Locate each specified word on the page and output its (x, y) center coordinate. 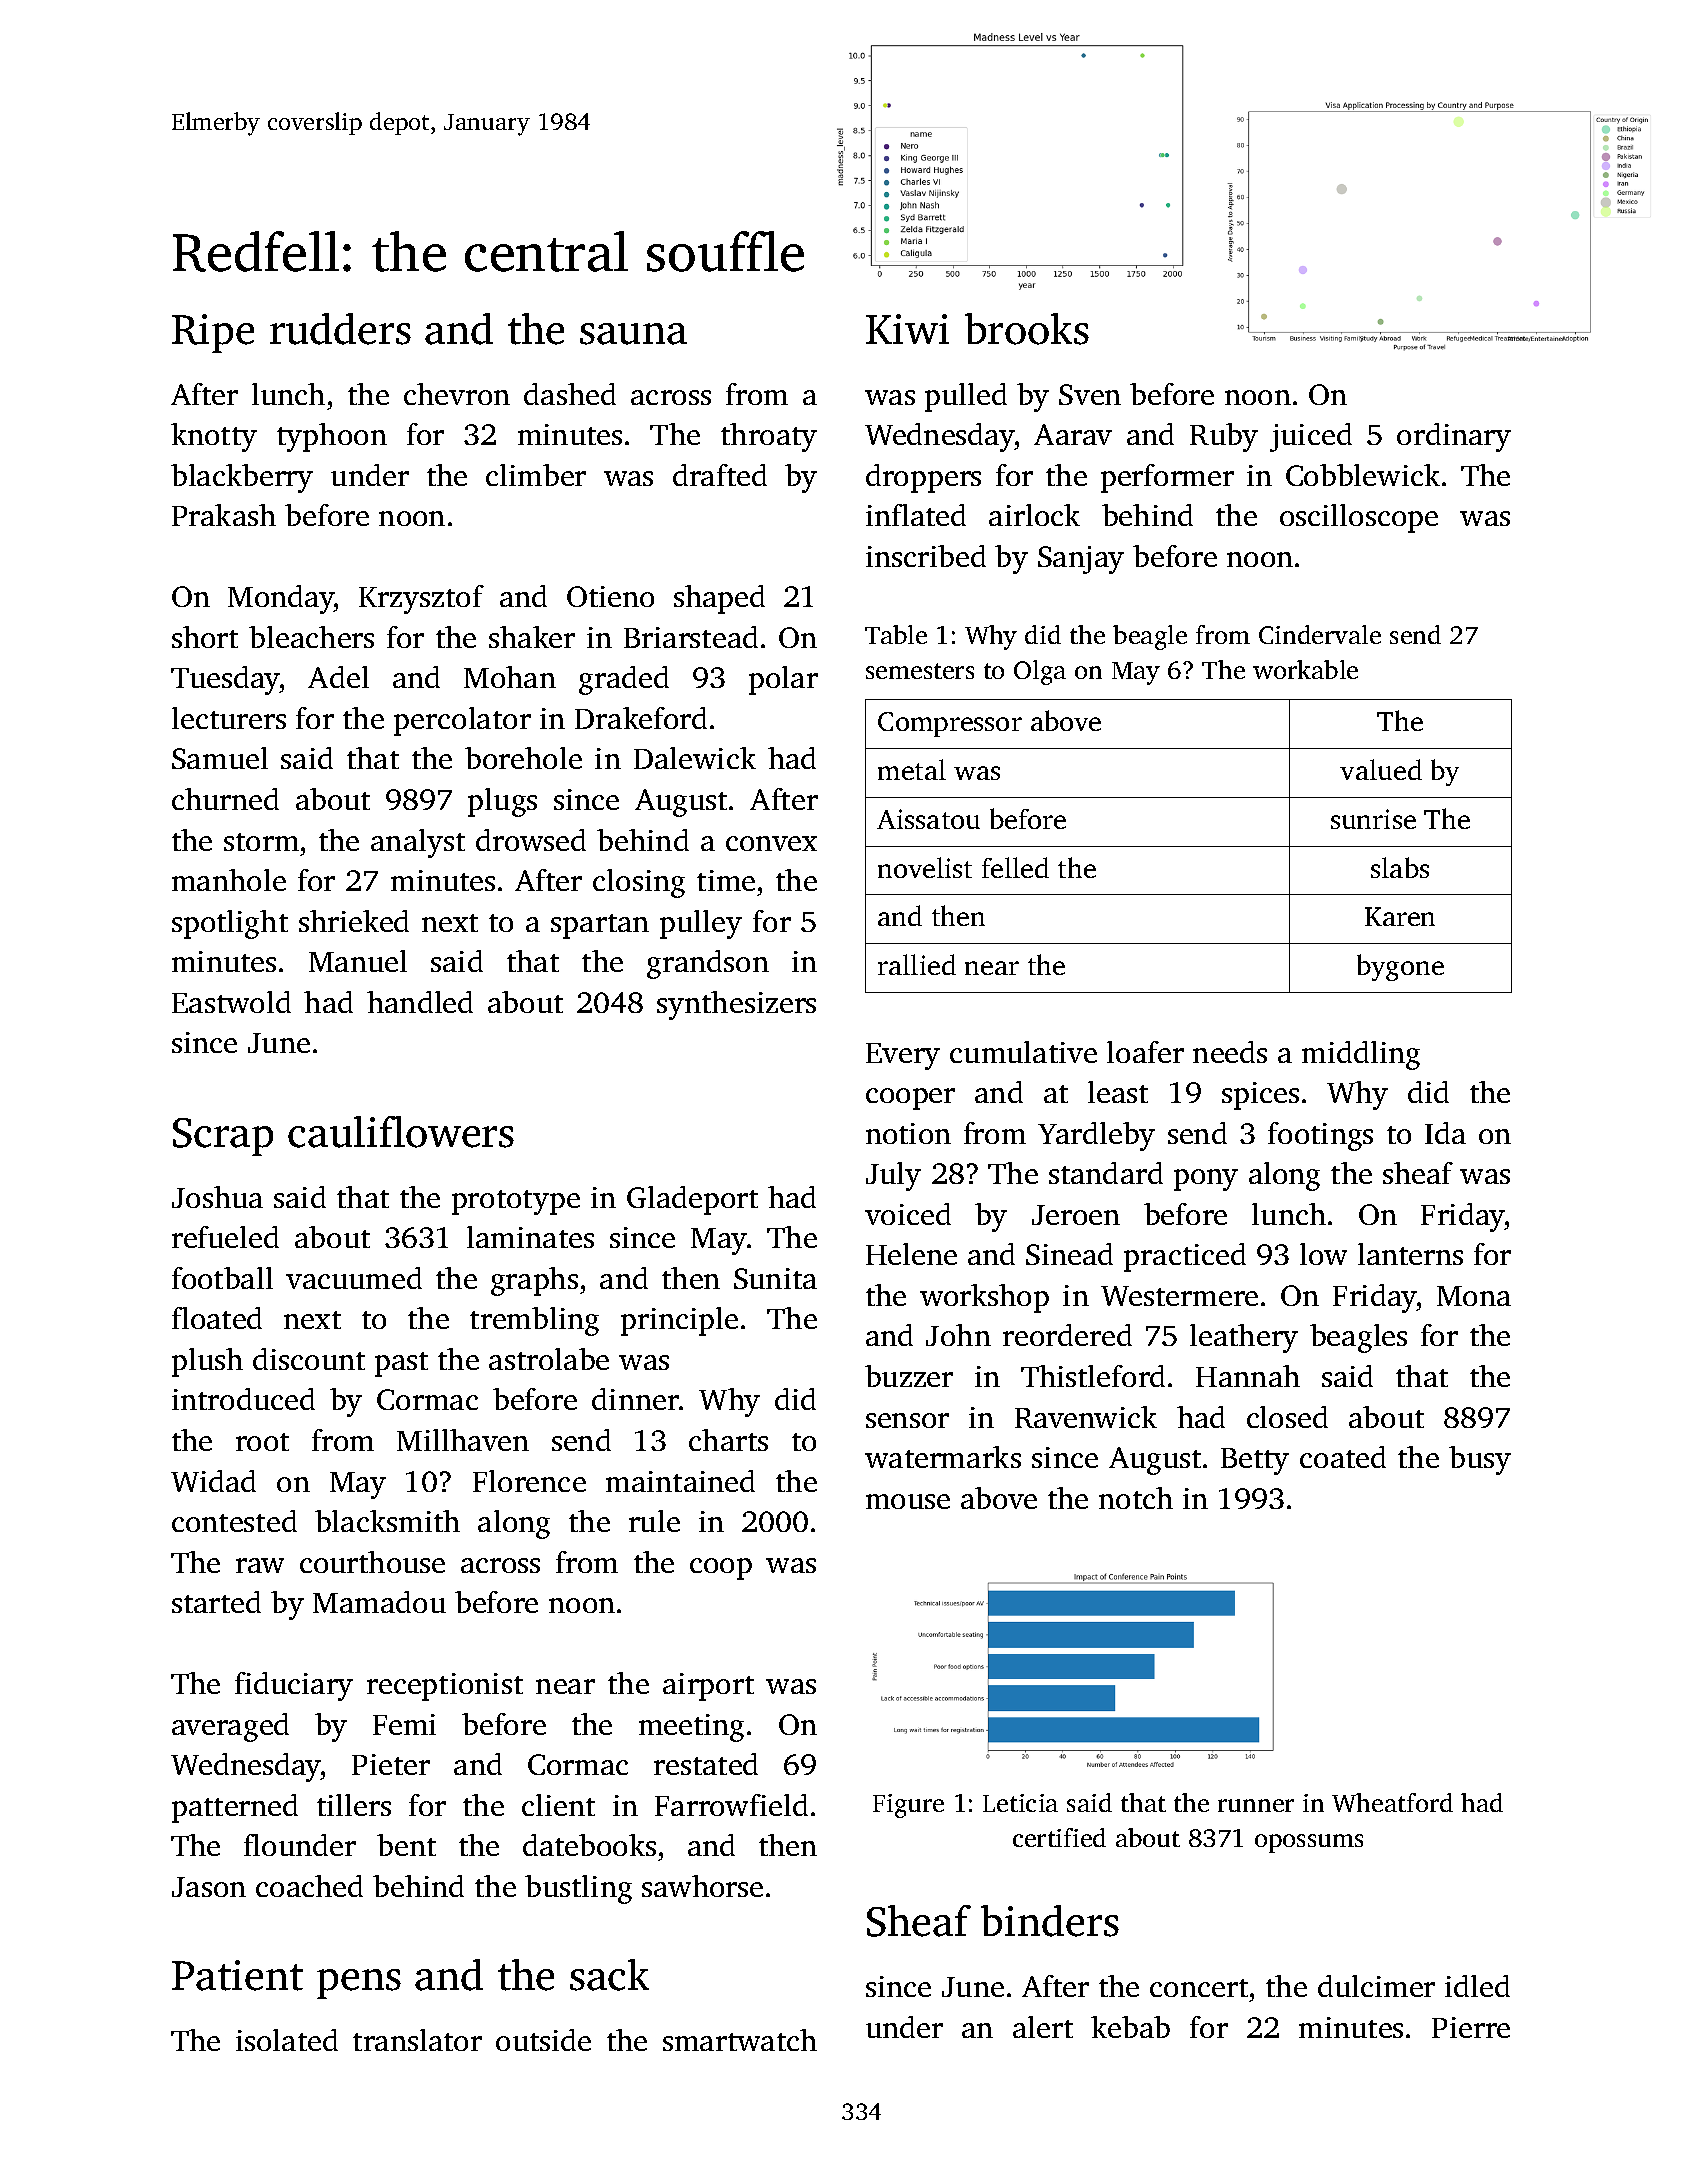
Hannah (1248, 1376)
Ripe (213, 333)
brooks (1027, 329)
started (216, 1602)
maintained (680, 1481)
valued (1381, 769)
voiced (908, 1214)
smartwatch (740, 2040)
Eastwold (231, 1002)
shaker (532, 637)
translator (417, 2040)
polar (783, 680)
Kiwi (907, 329)
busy (1480, 1460)
